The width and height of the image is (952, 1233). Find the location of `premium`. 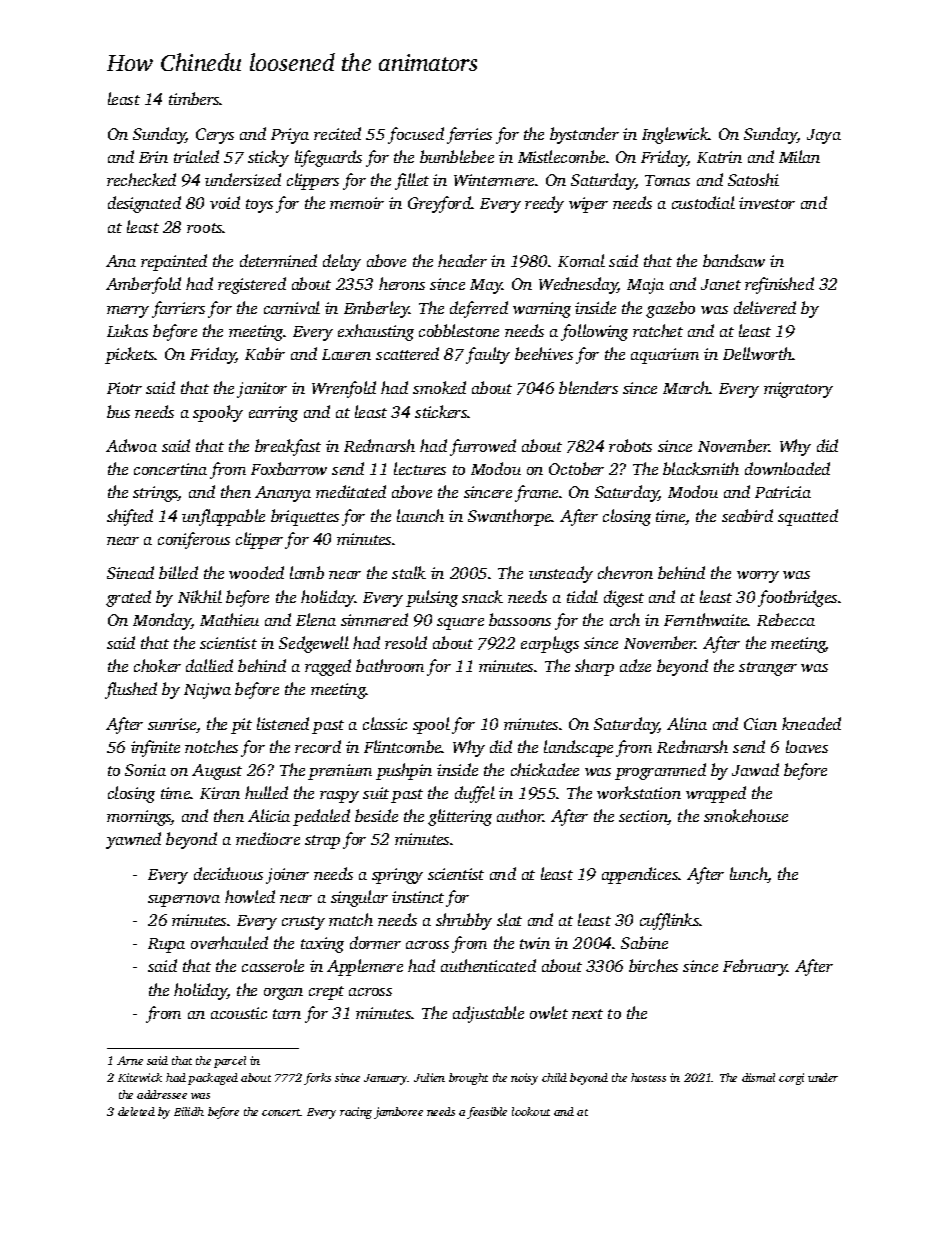

premium is located at coordinates (340, 772).
